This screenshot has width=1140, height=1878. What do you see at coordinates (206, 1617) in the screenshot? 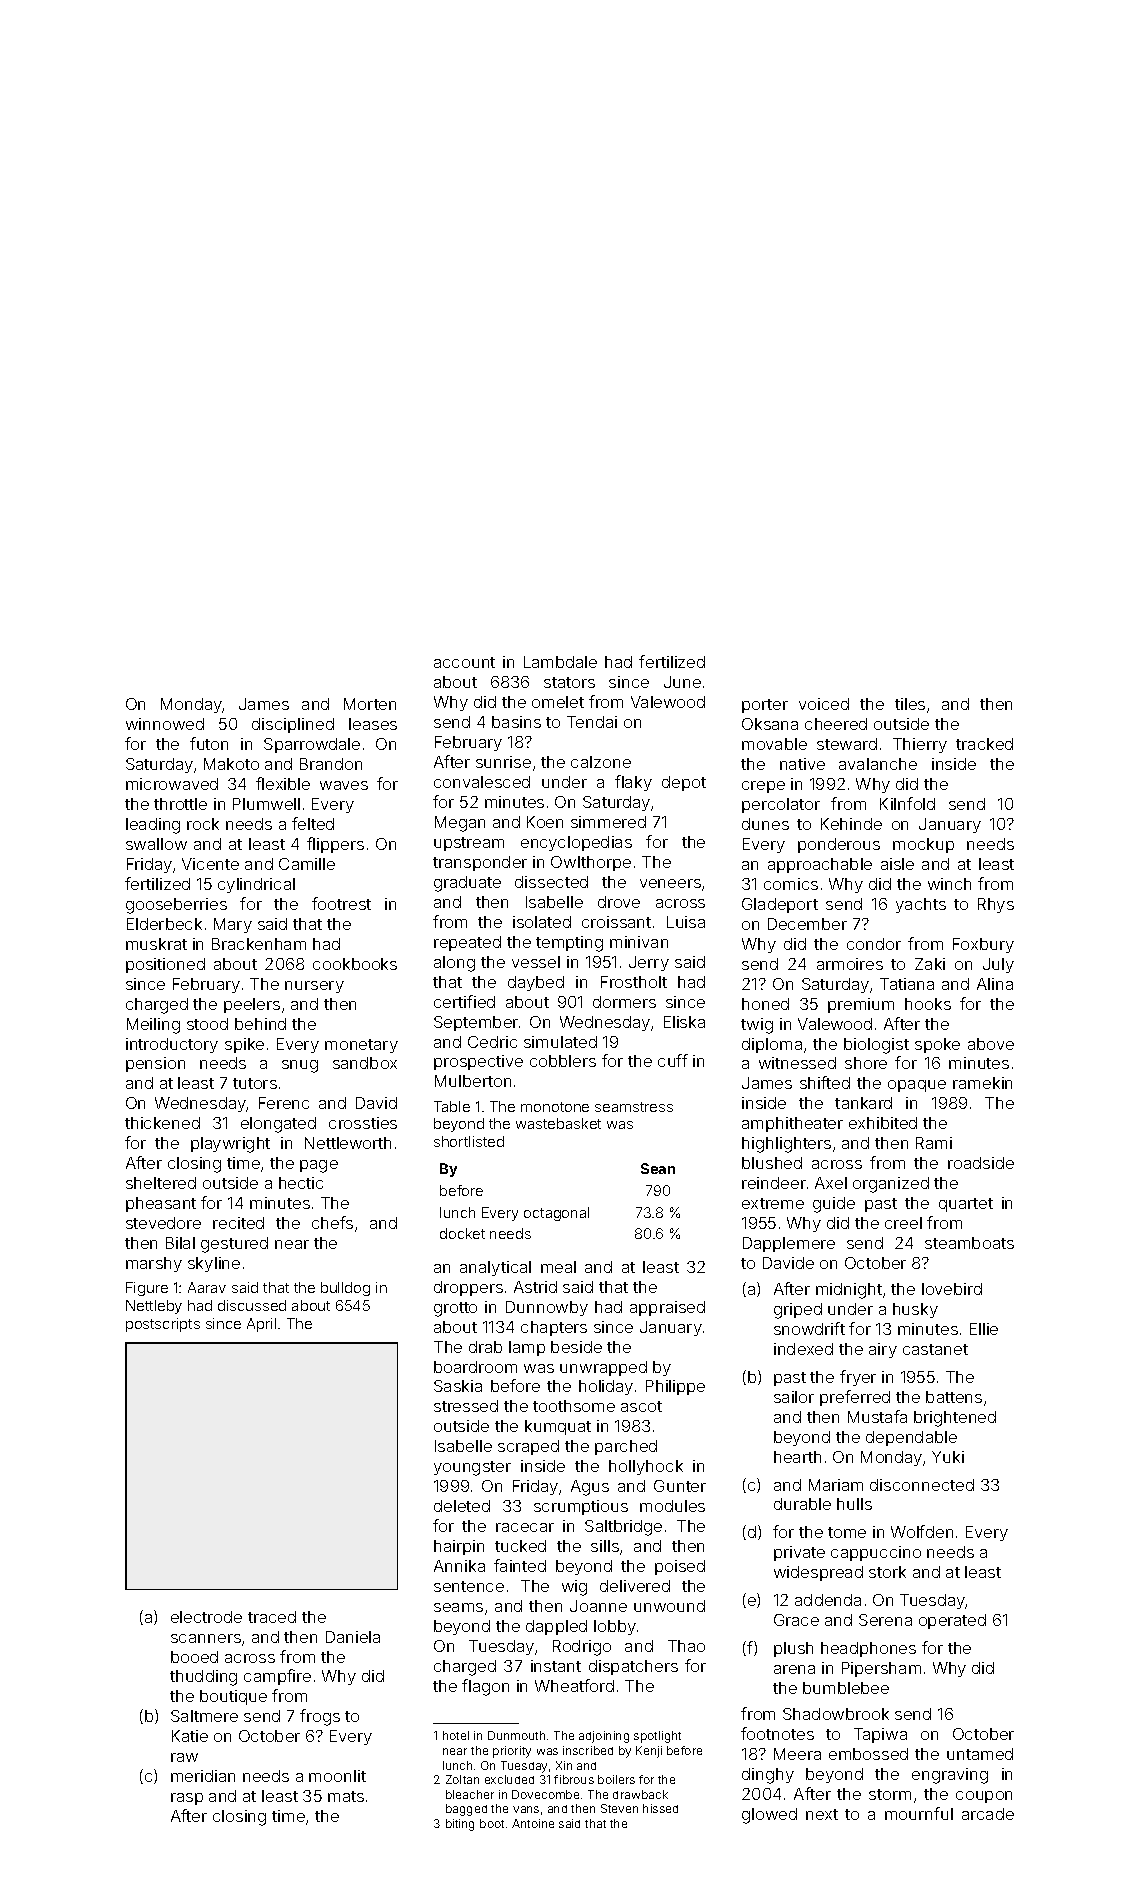
I see `electrode` at bounding box center [206, 1617].
